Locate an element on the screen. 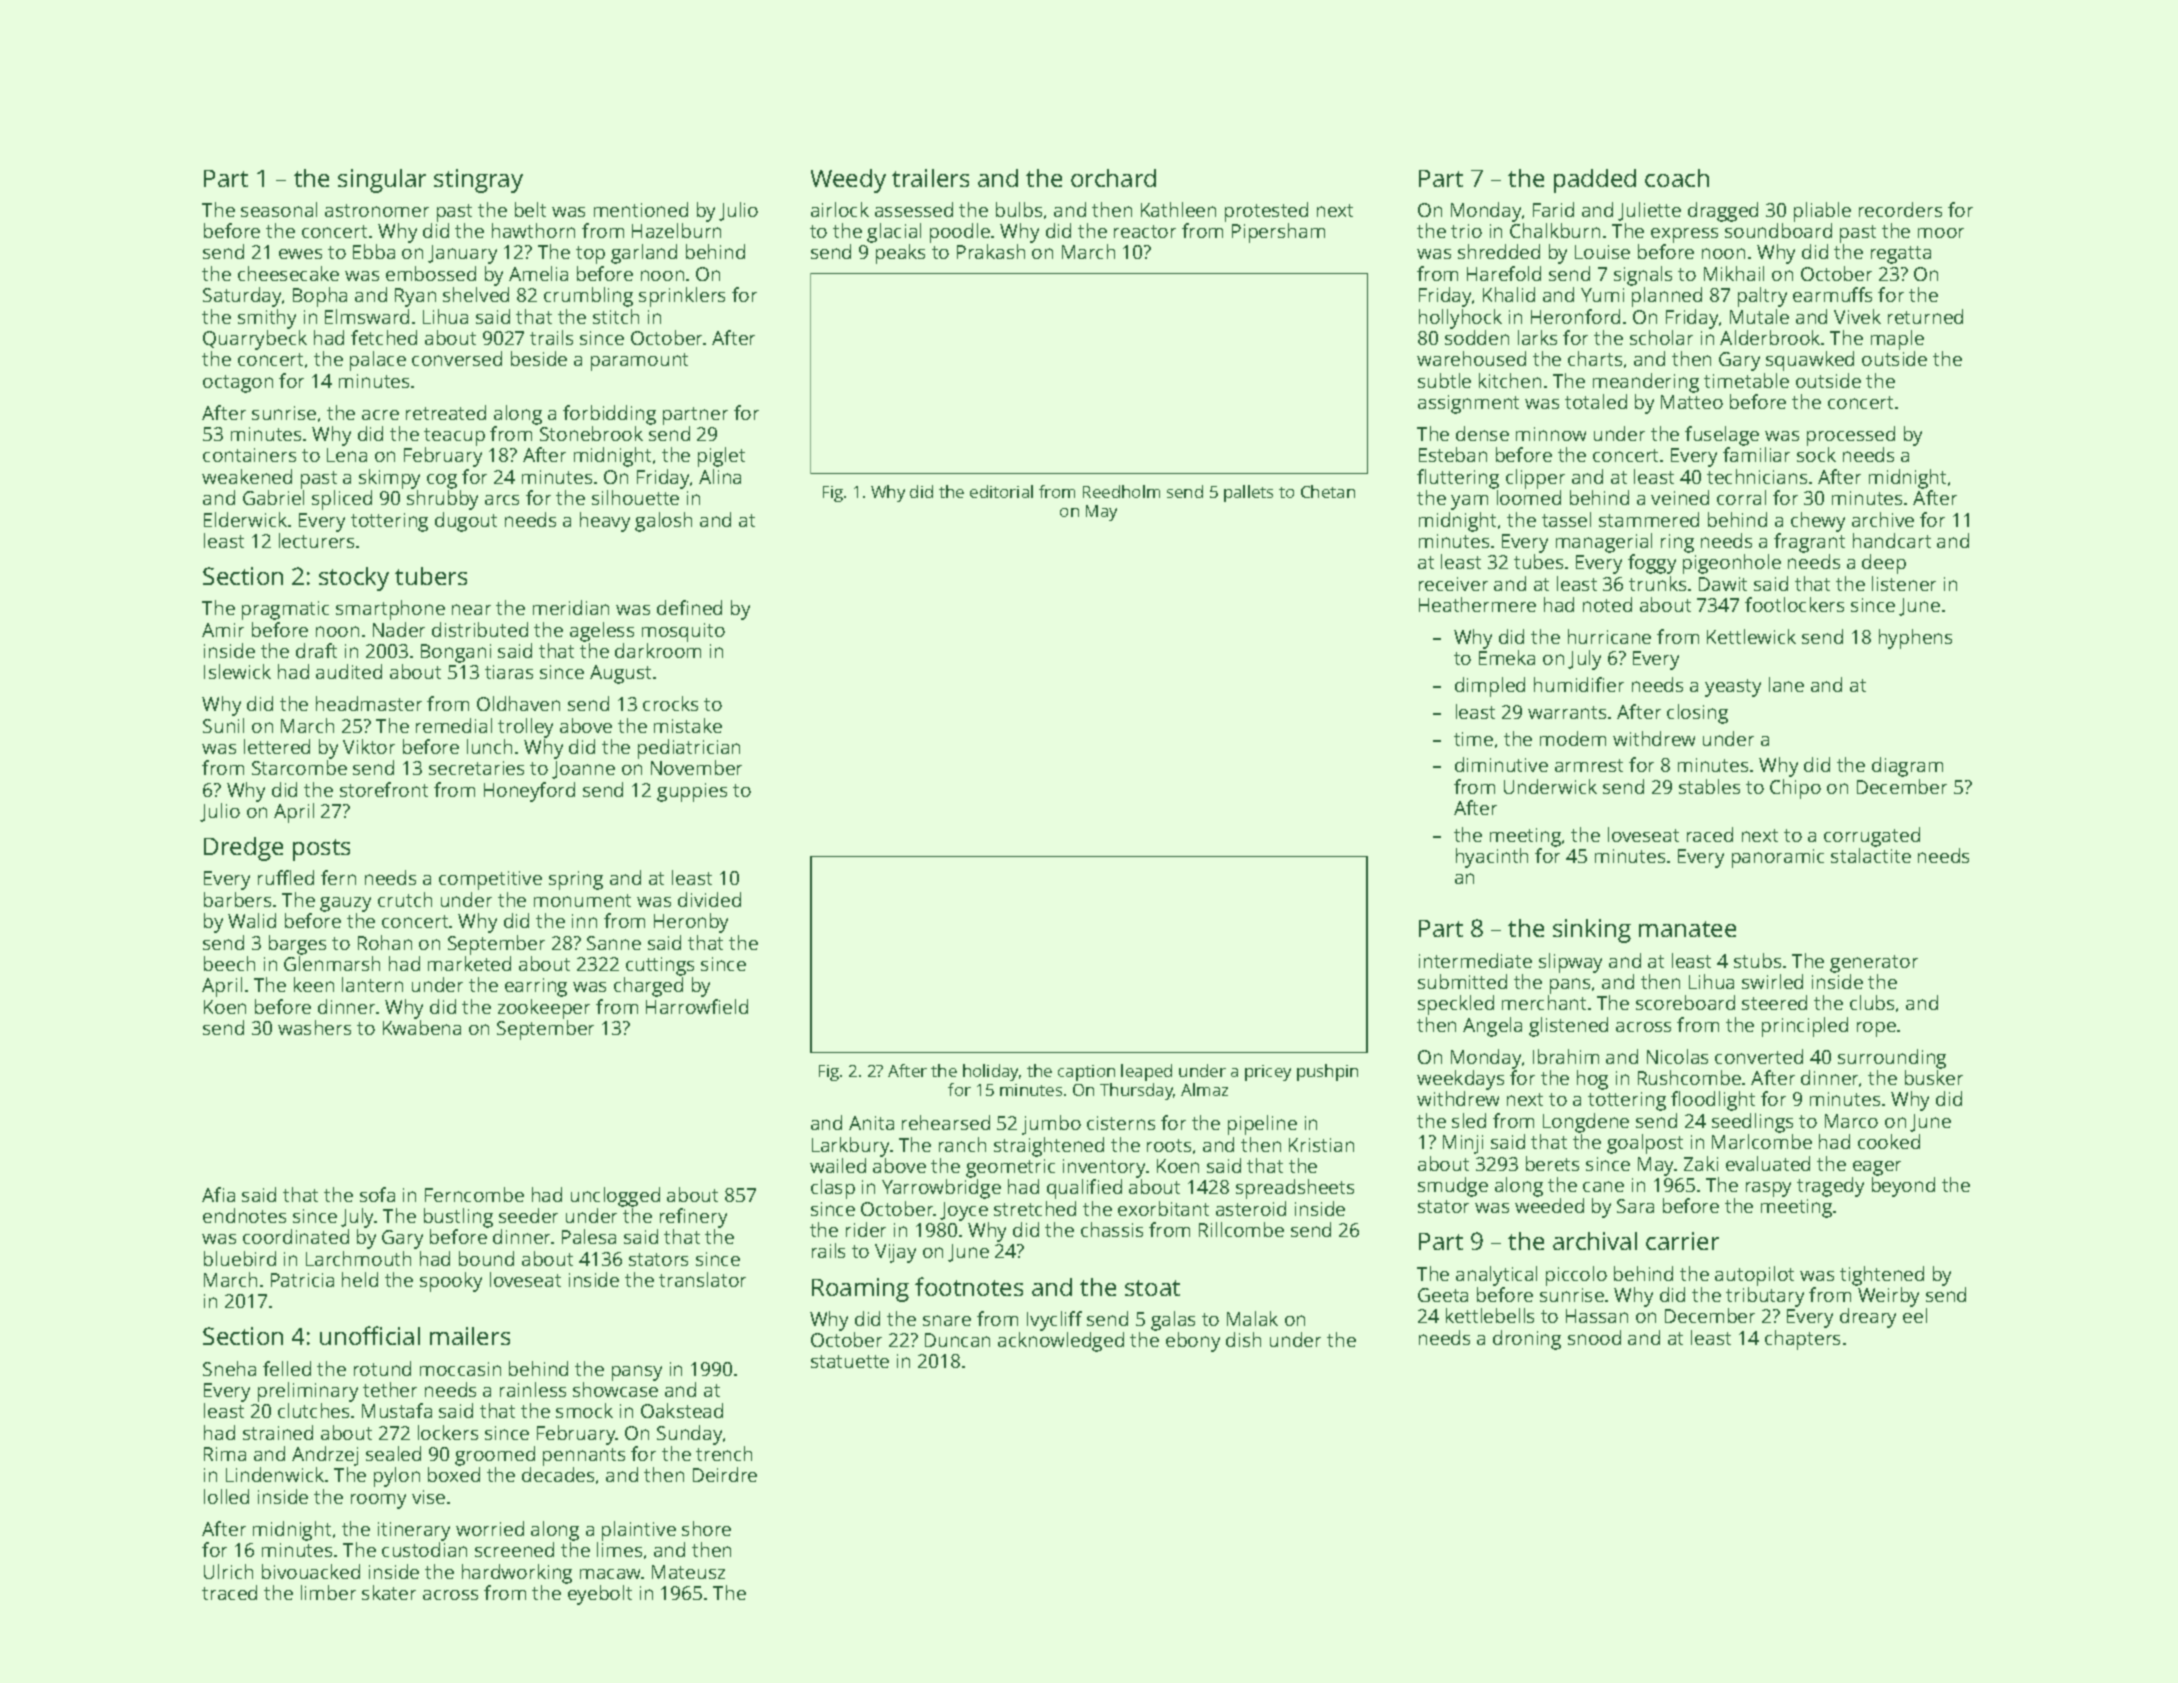 The image size is (2178, 1683). Pipersham is located at coordinates (1278, 233).
